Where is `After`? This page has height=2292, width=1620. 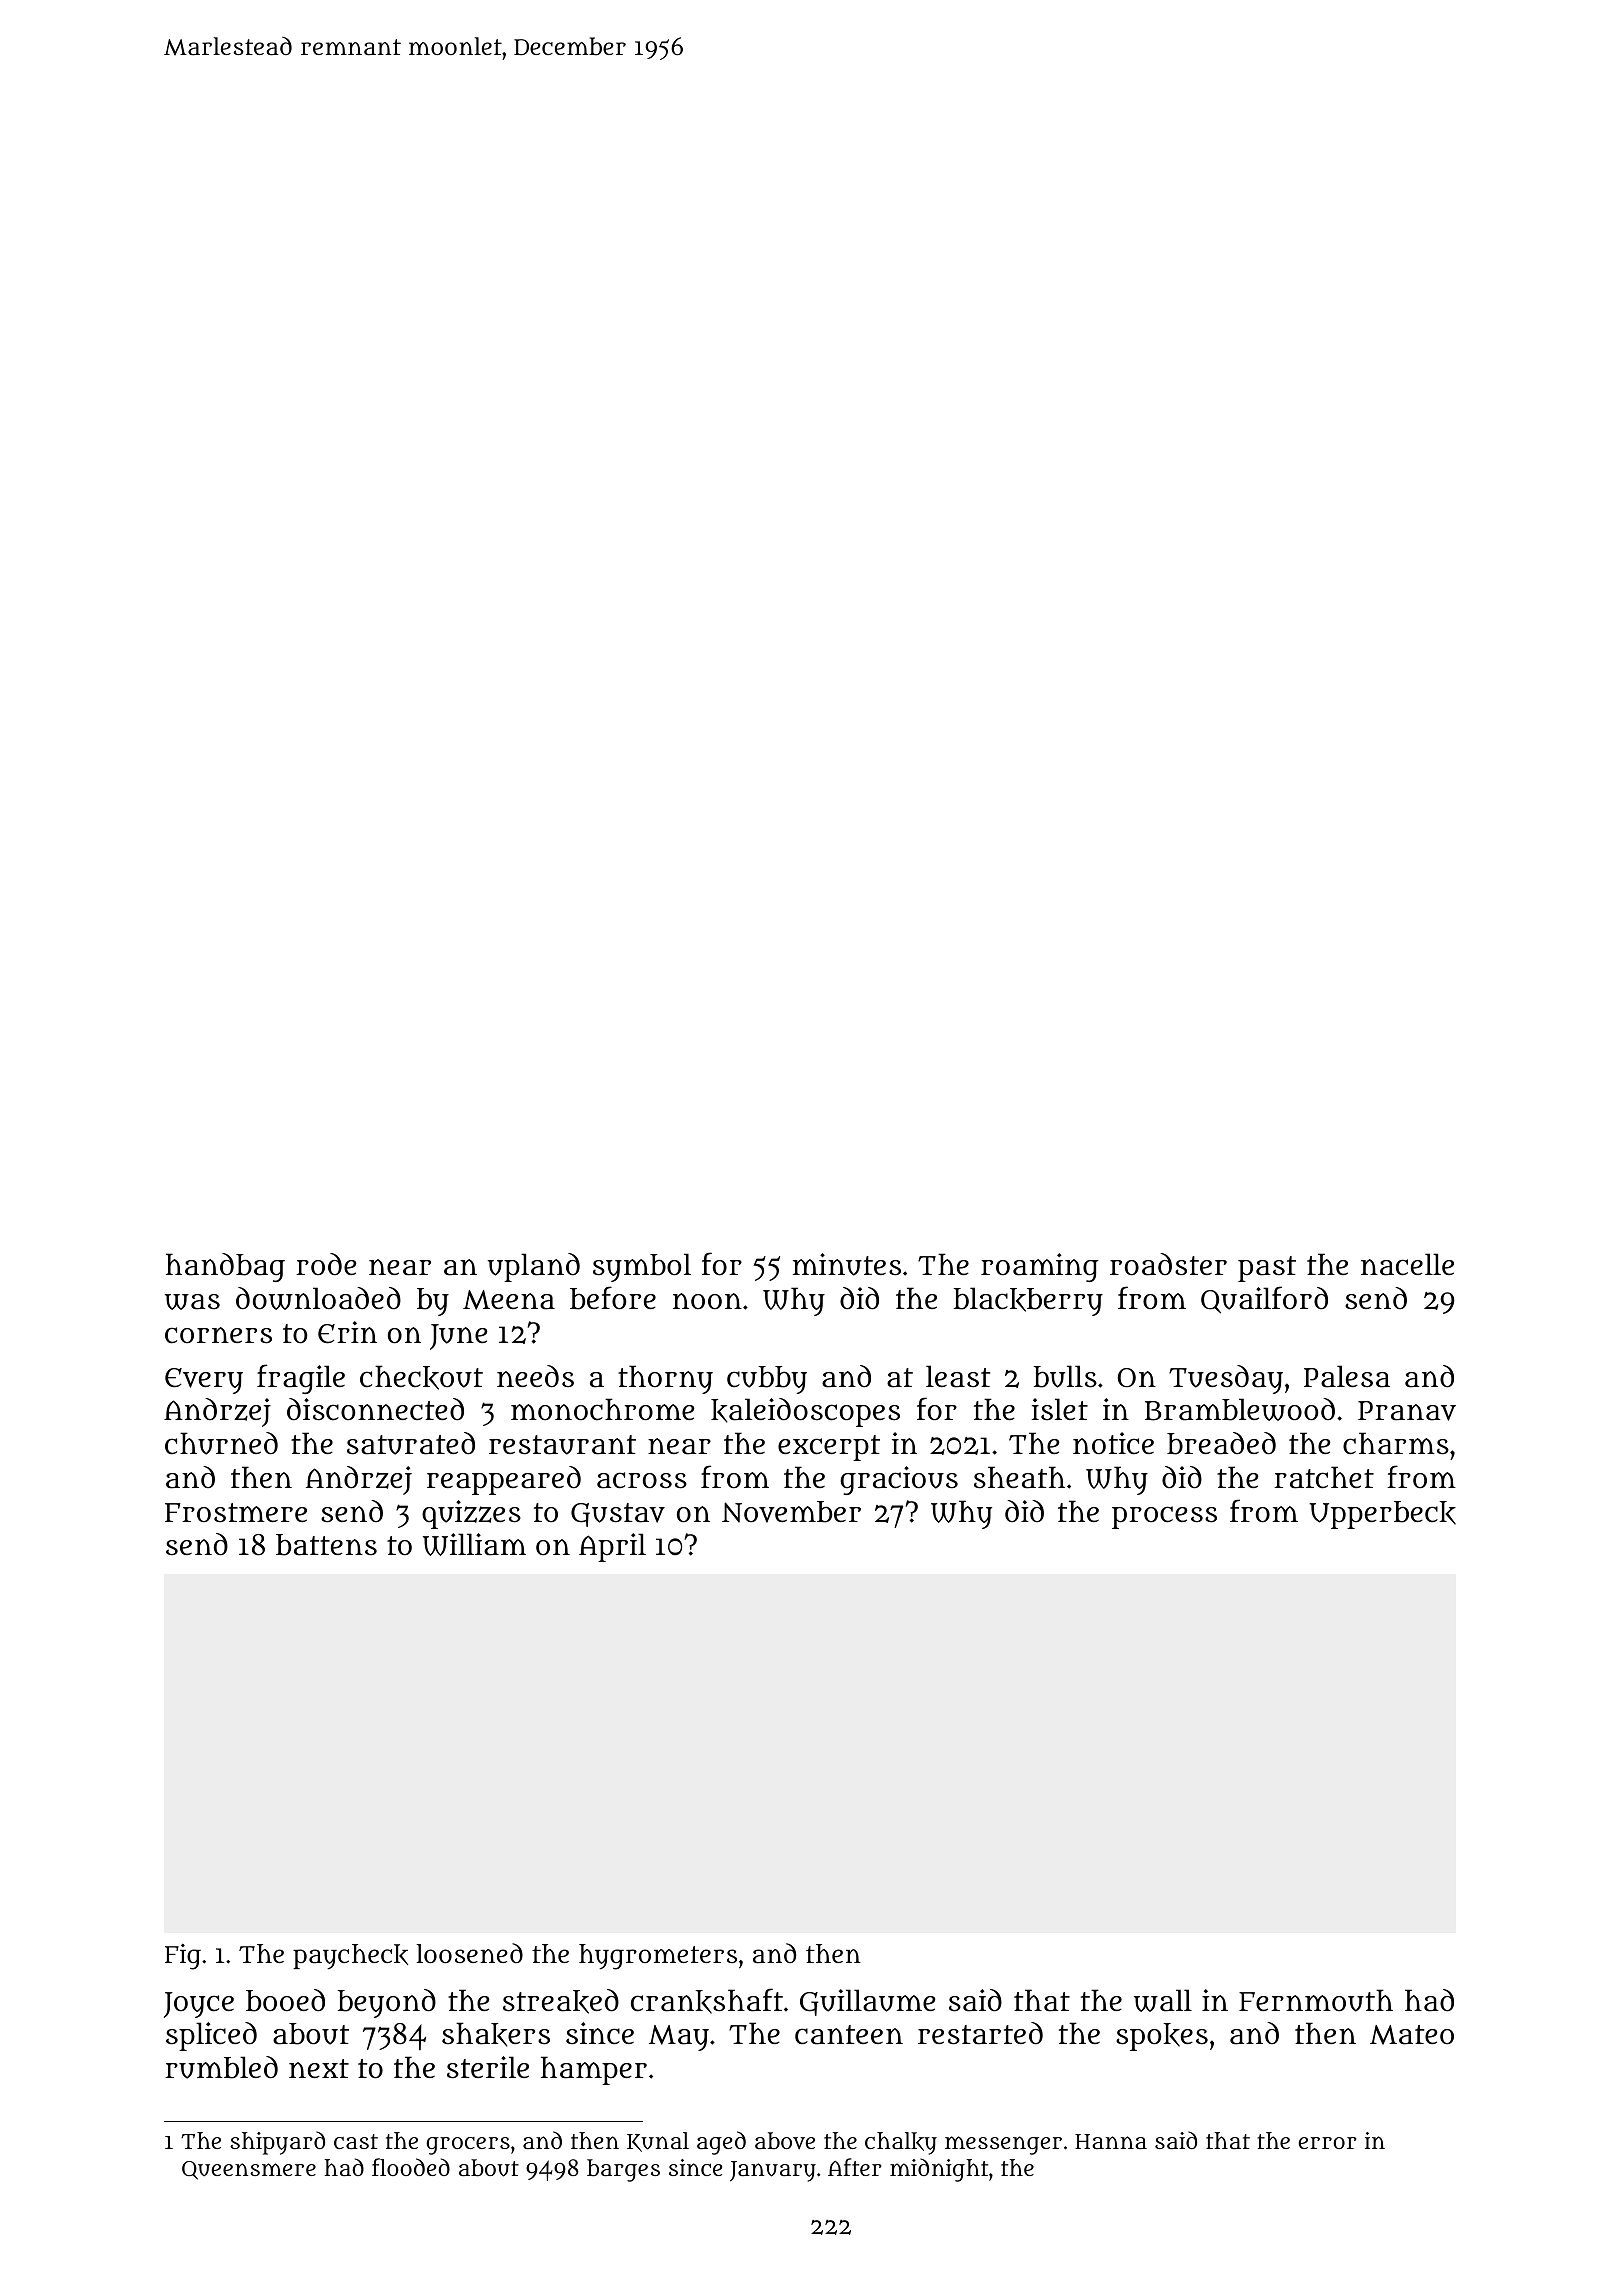
After is located at coordinates (855, 2167).
